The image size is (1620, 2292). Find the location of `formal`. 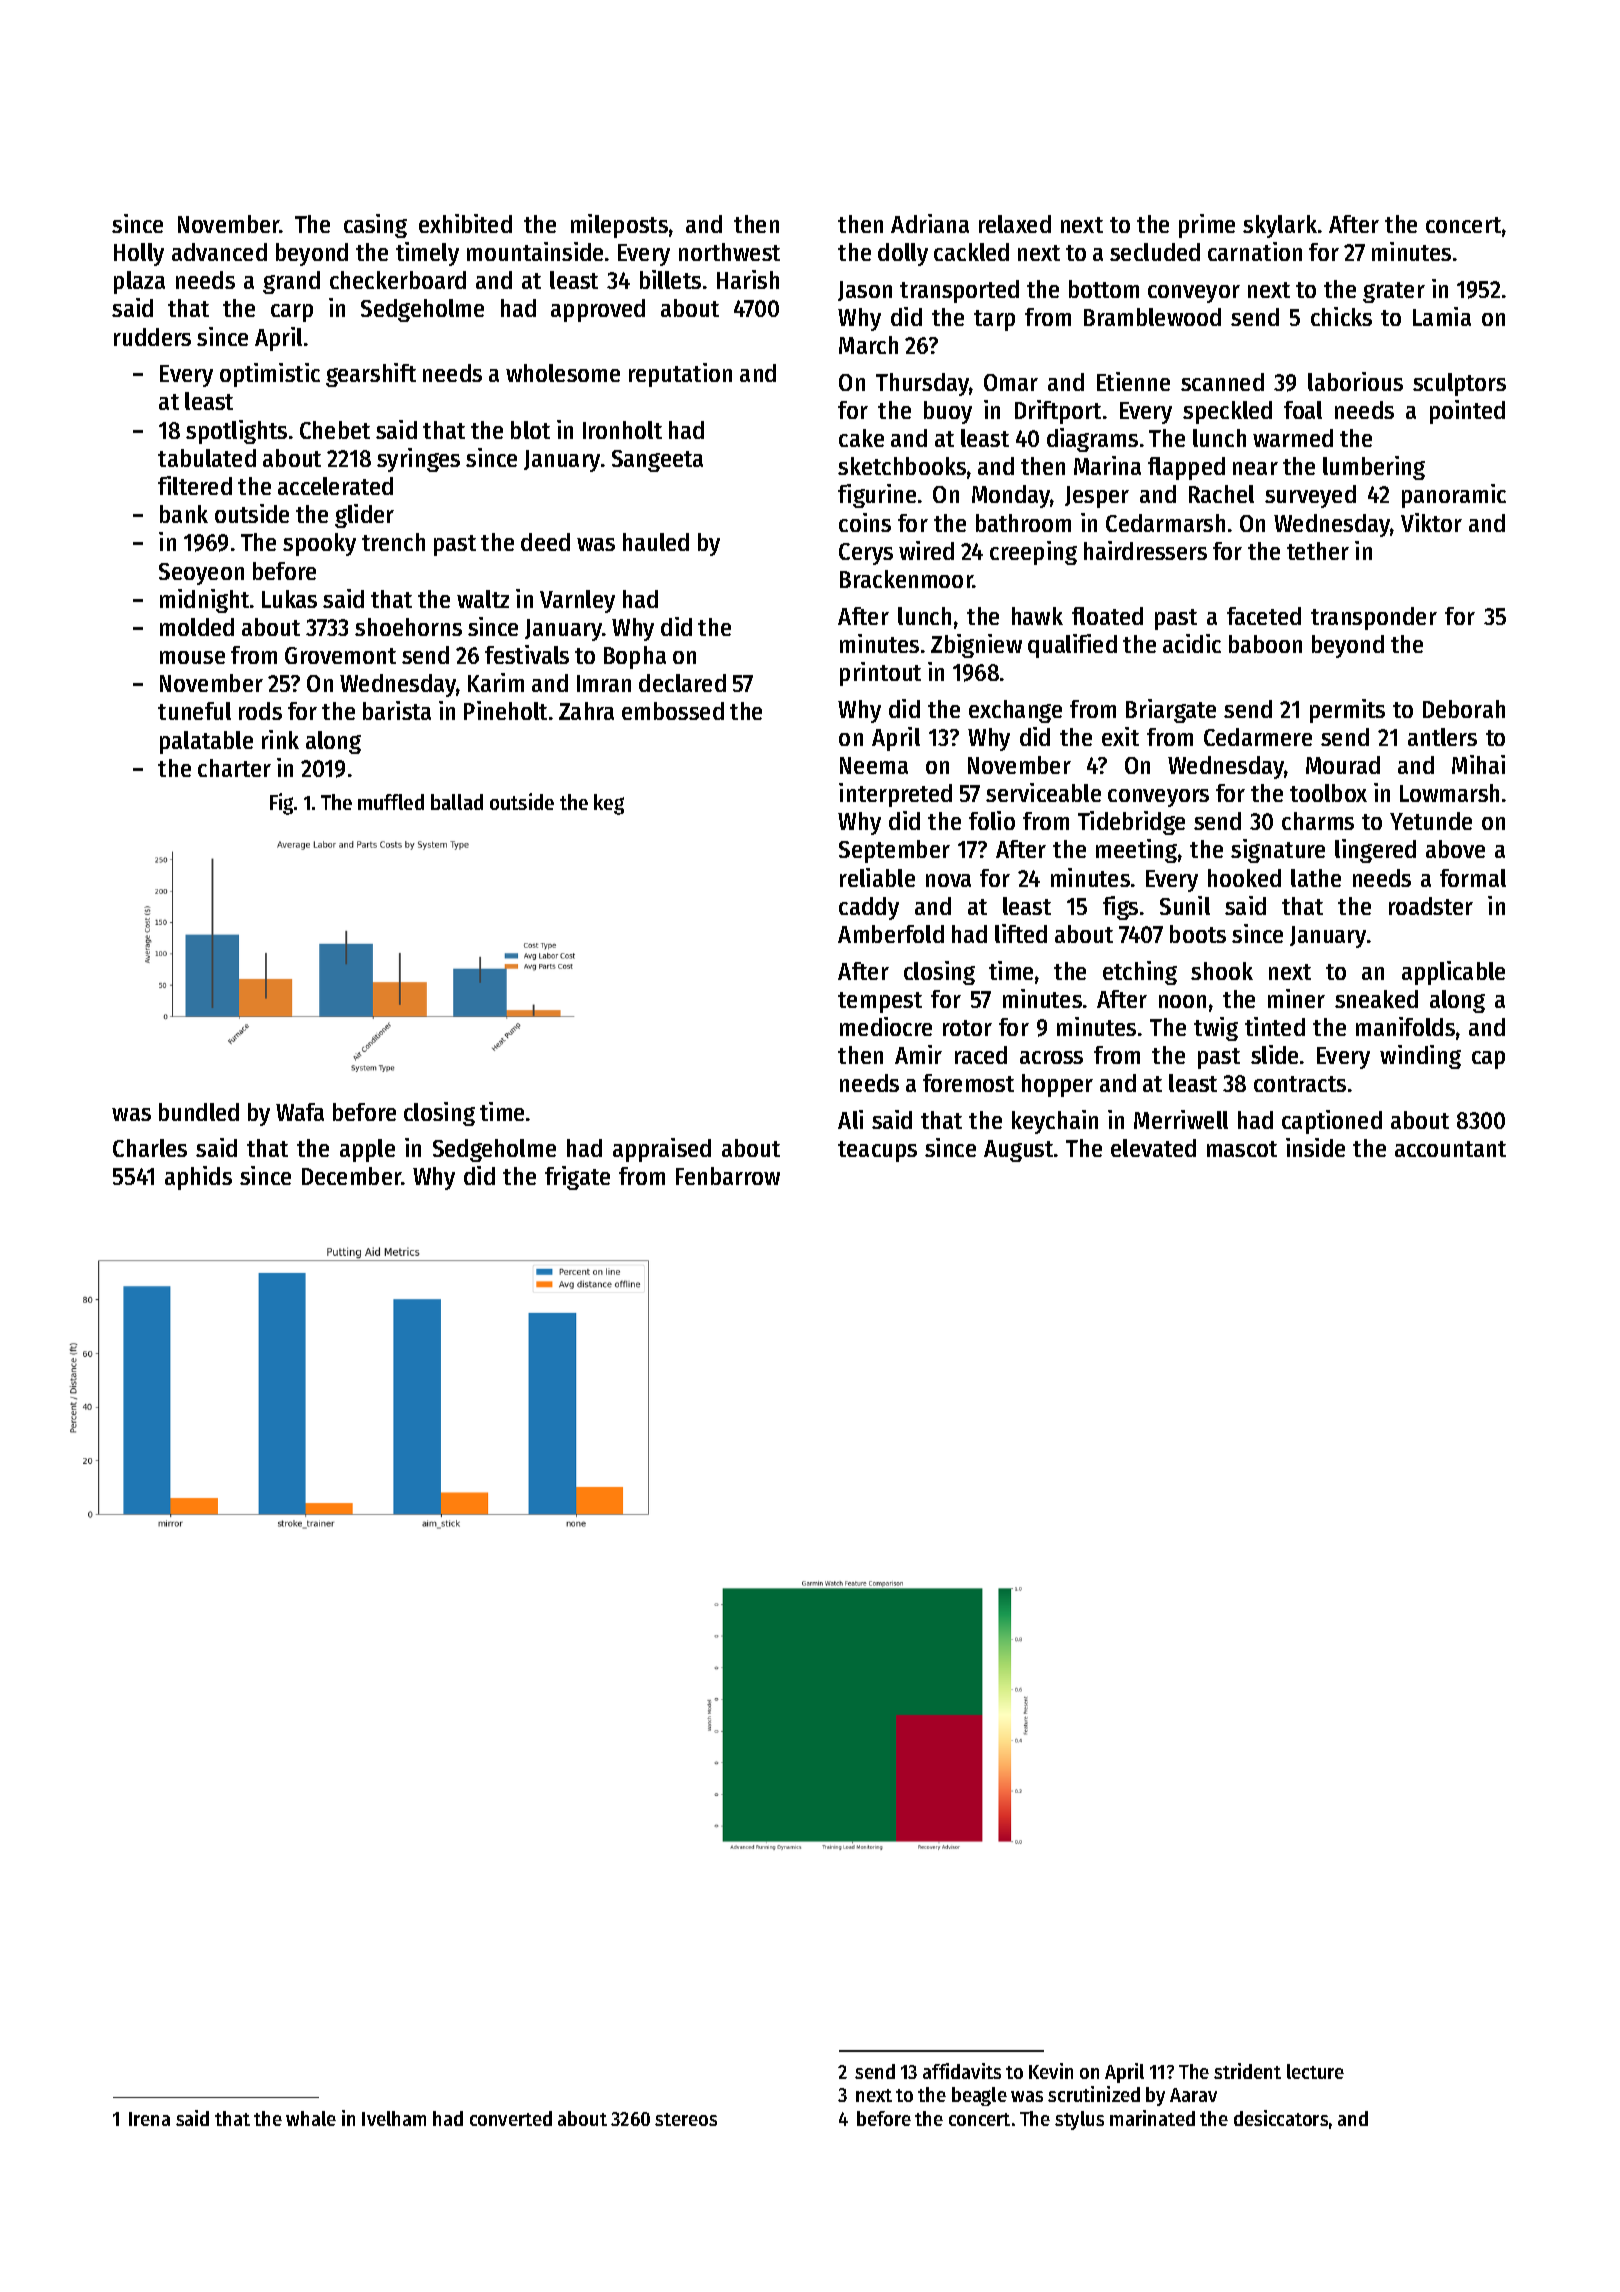

formal is located at coordinates (1473, 878).
